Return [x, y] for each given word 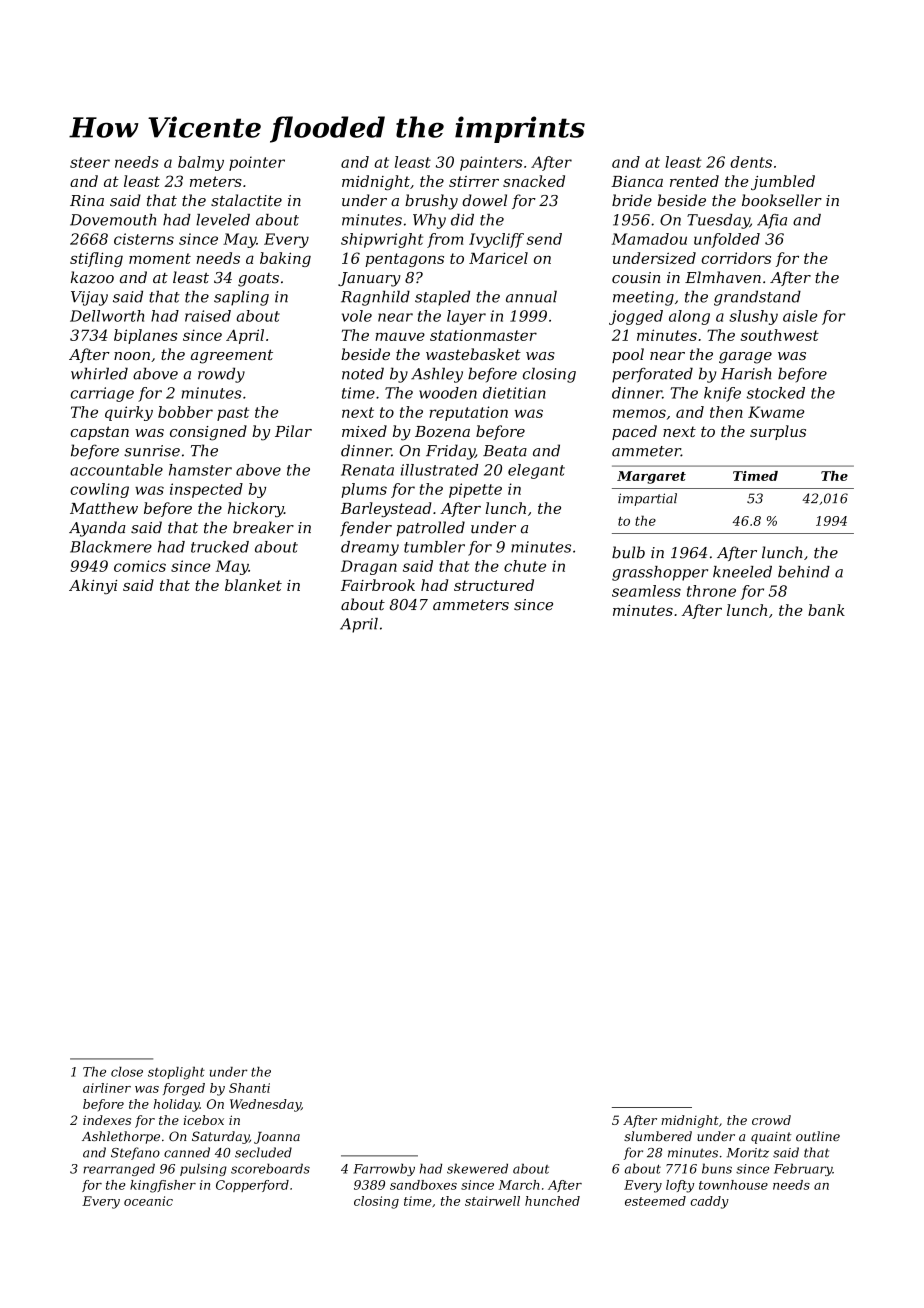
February [803, 1169]
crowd [771, 1120]
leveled [223, 220]
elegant [536, 471]
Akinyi [93, 586]
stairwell [492, 1201]
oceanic [148, 1201]
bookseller [782, 200]
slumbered [658, 1136]
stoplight [176, 1073]
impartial [647, 499]
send [544, 239]
